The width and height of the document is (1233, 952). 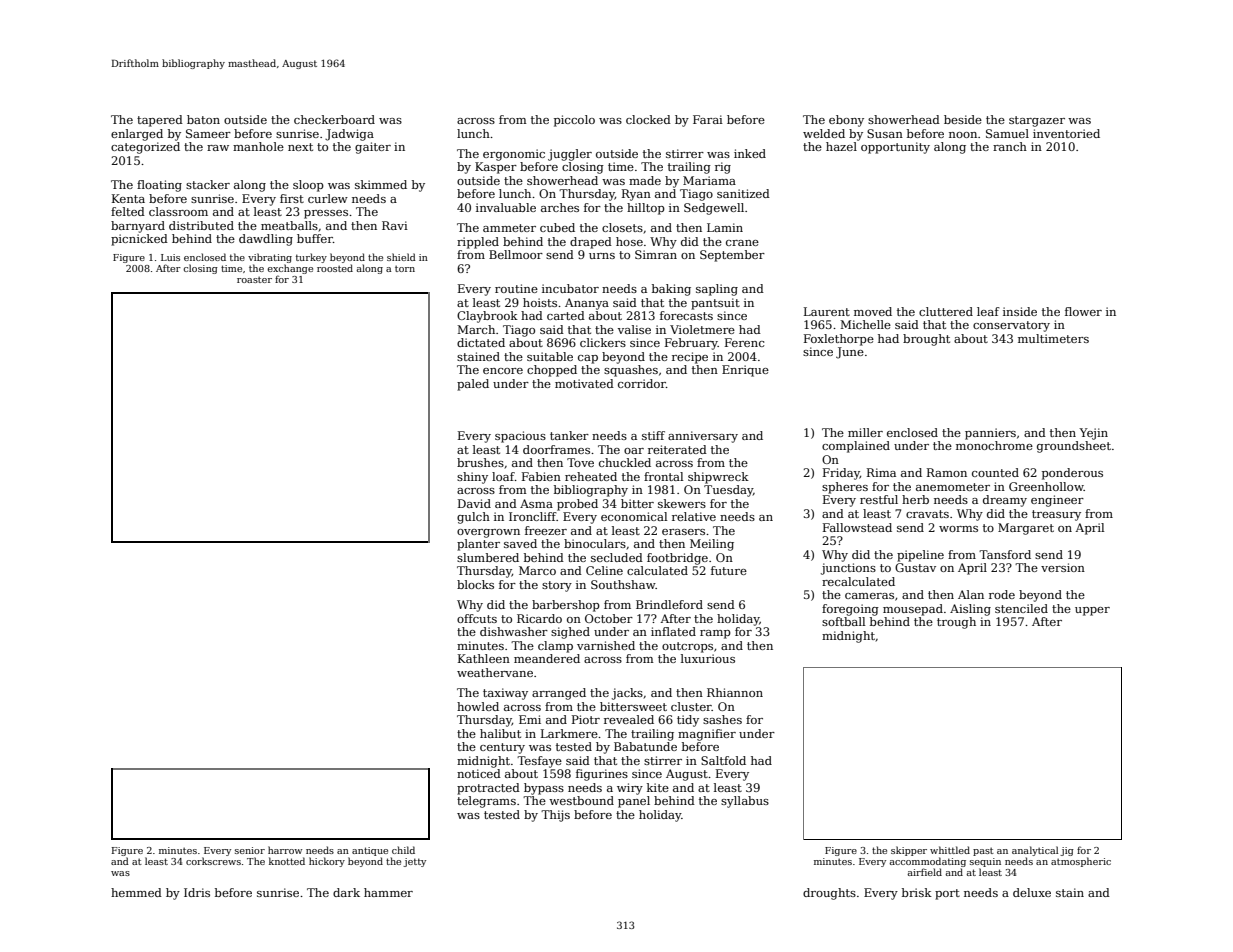 What do you see at coordinates (729, 570) in the document?
I see `future` at bounding box center [729, 570].
